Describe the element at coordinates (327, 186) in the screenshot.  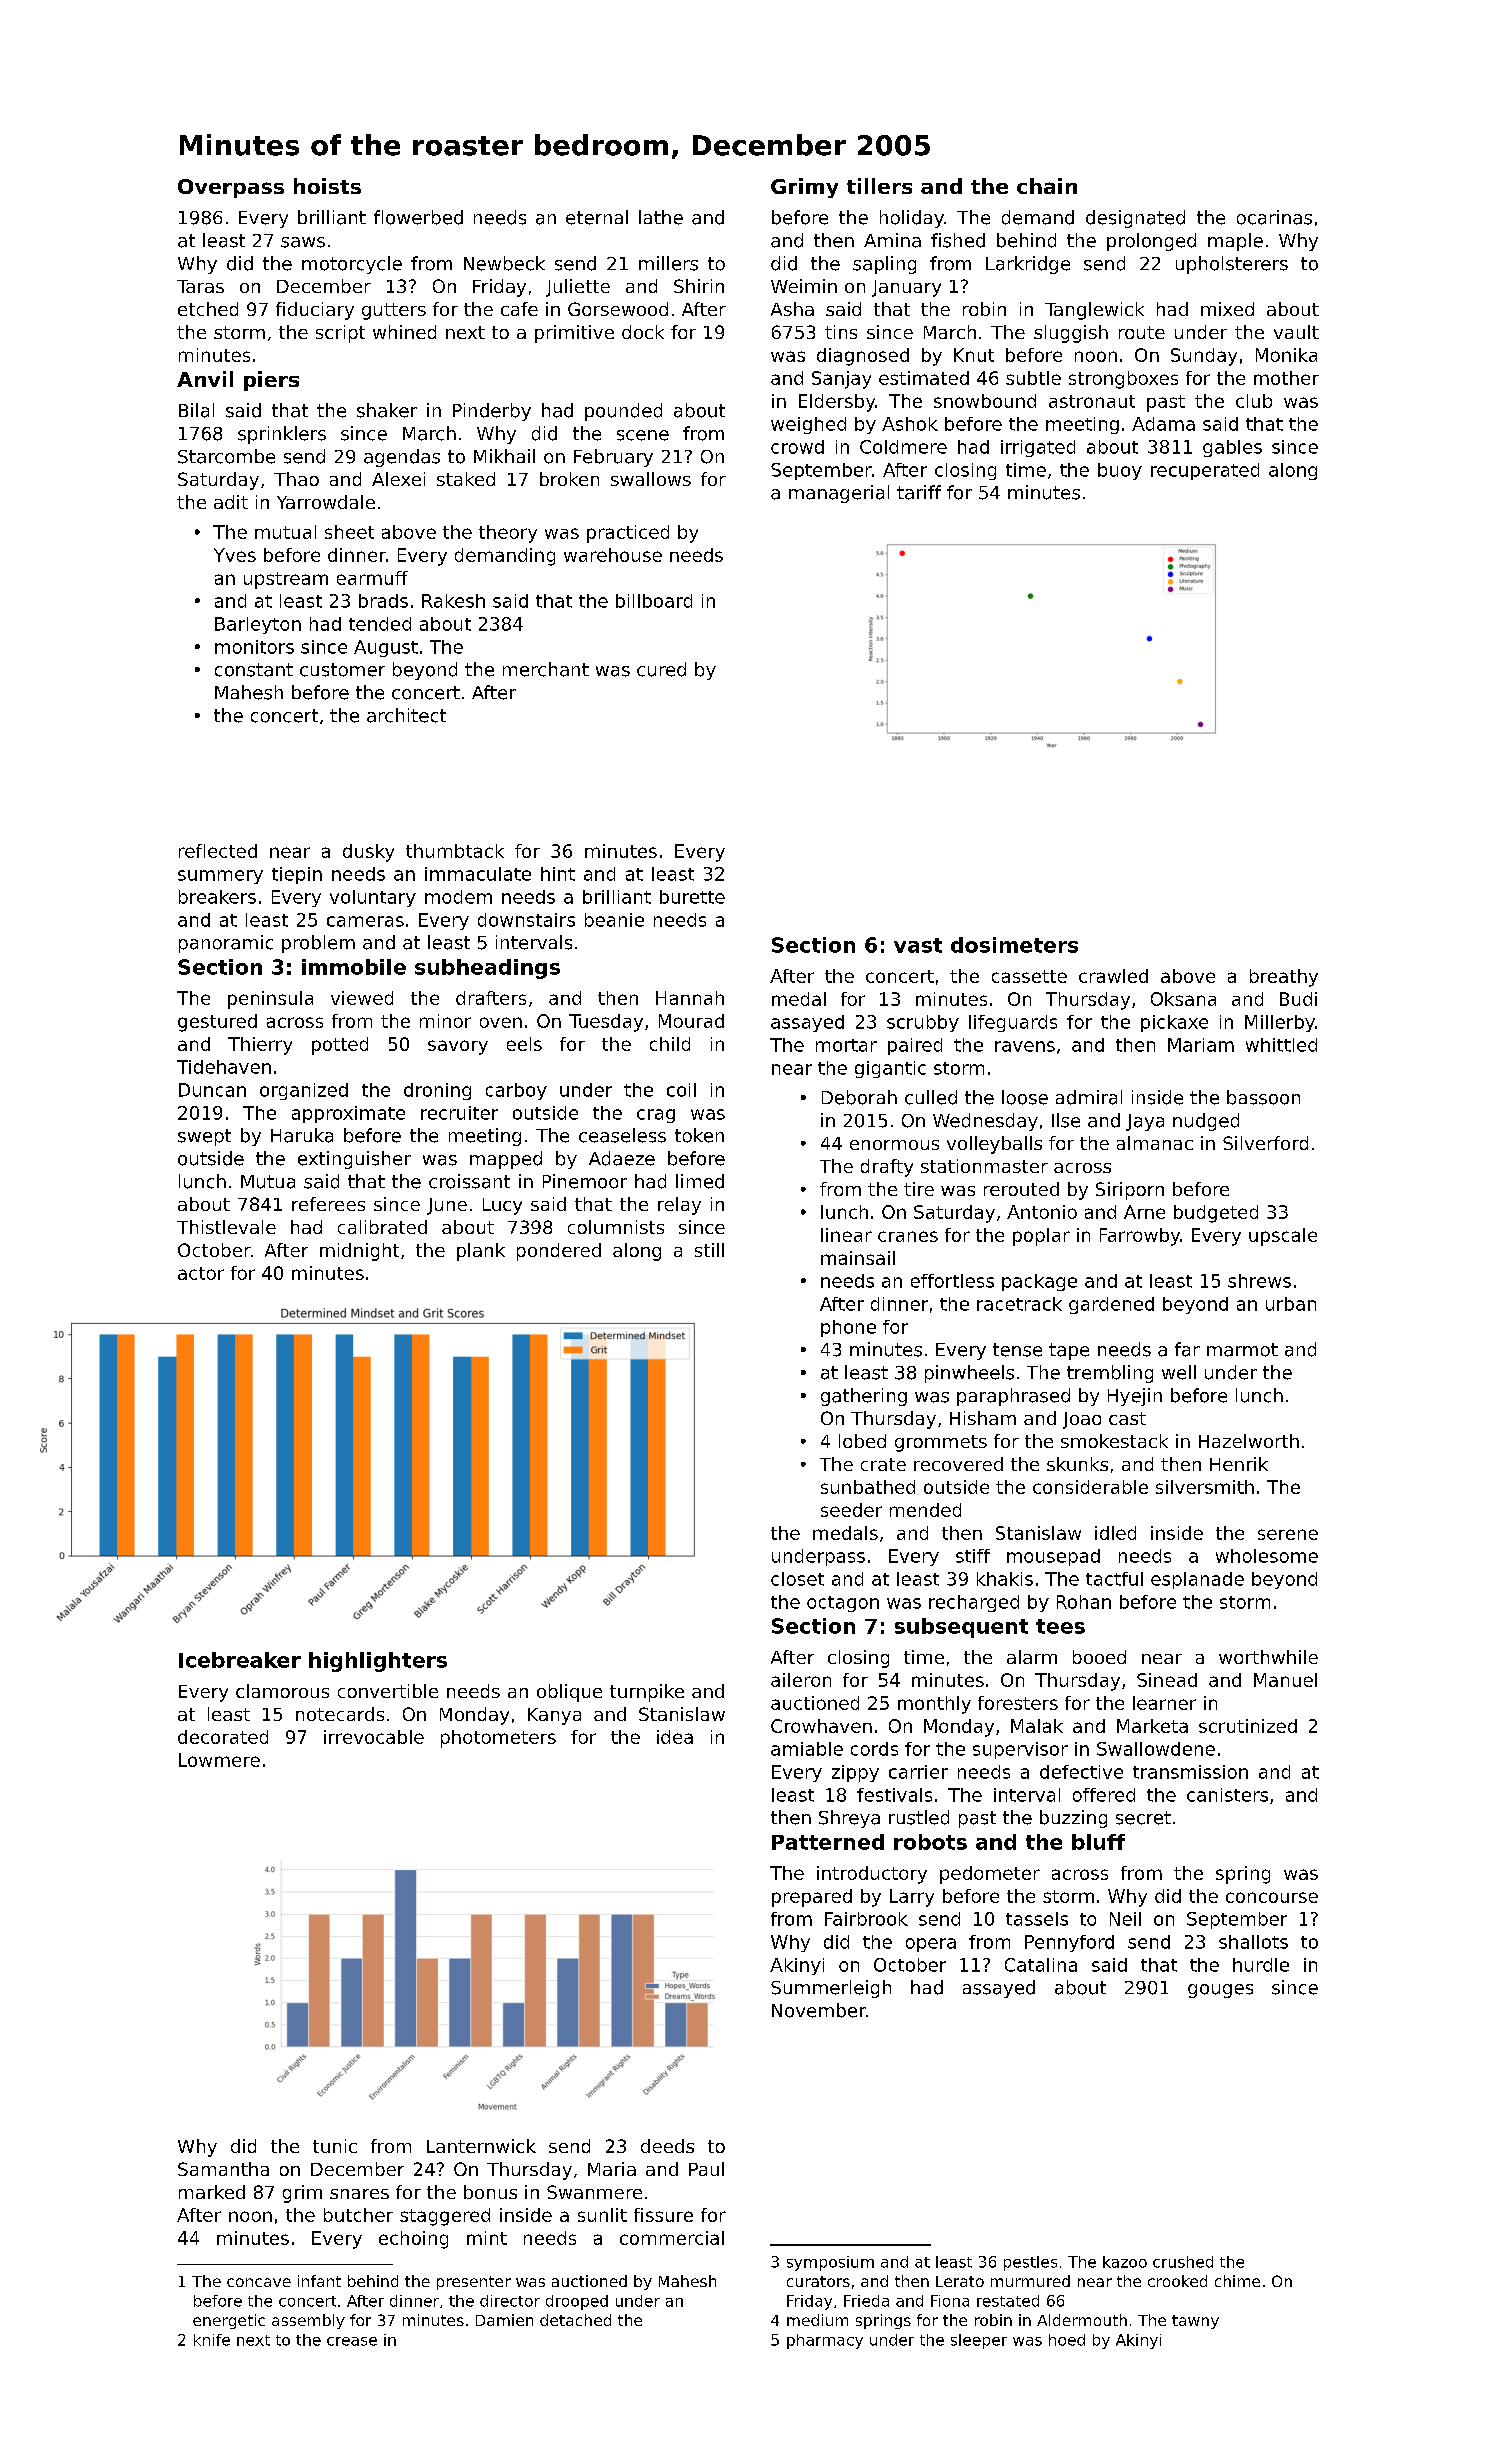
I see `hoists` at that location.
